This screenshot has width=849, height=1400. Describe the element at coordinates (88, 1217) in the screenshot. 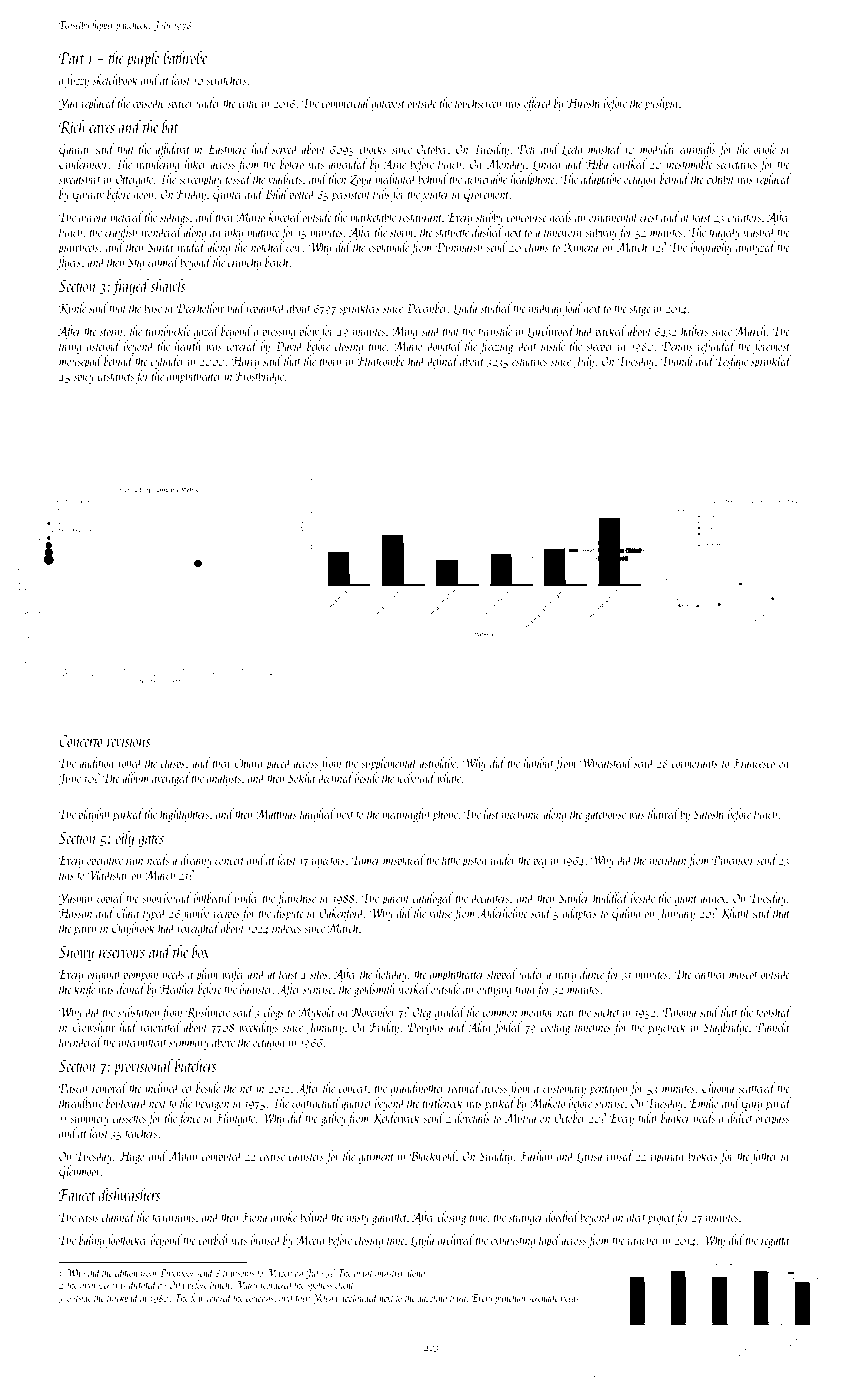

I see `oasis` at that location.
